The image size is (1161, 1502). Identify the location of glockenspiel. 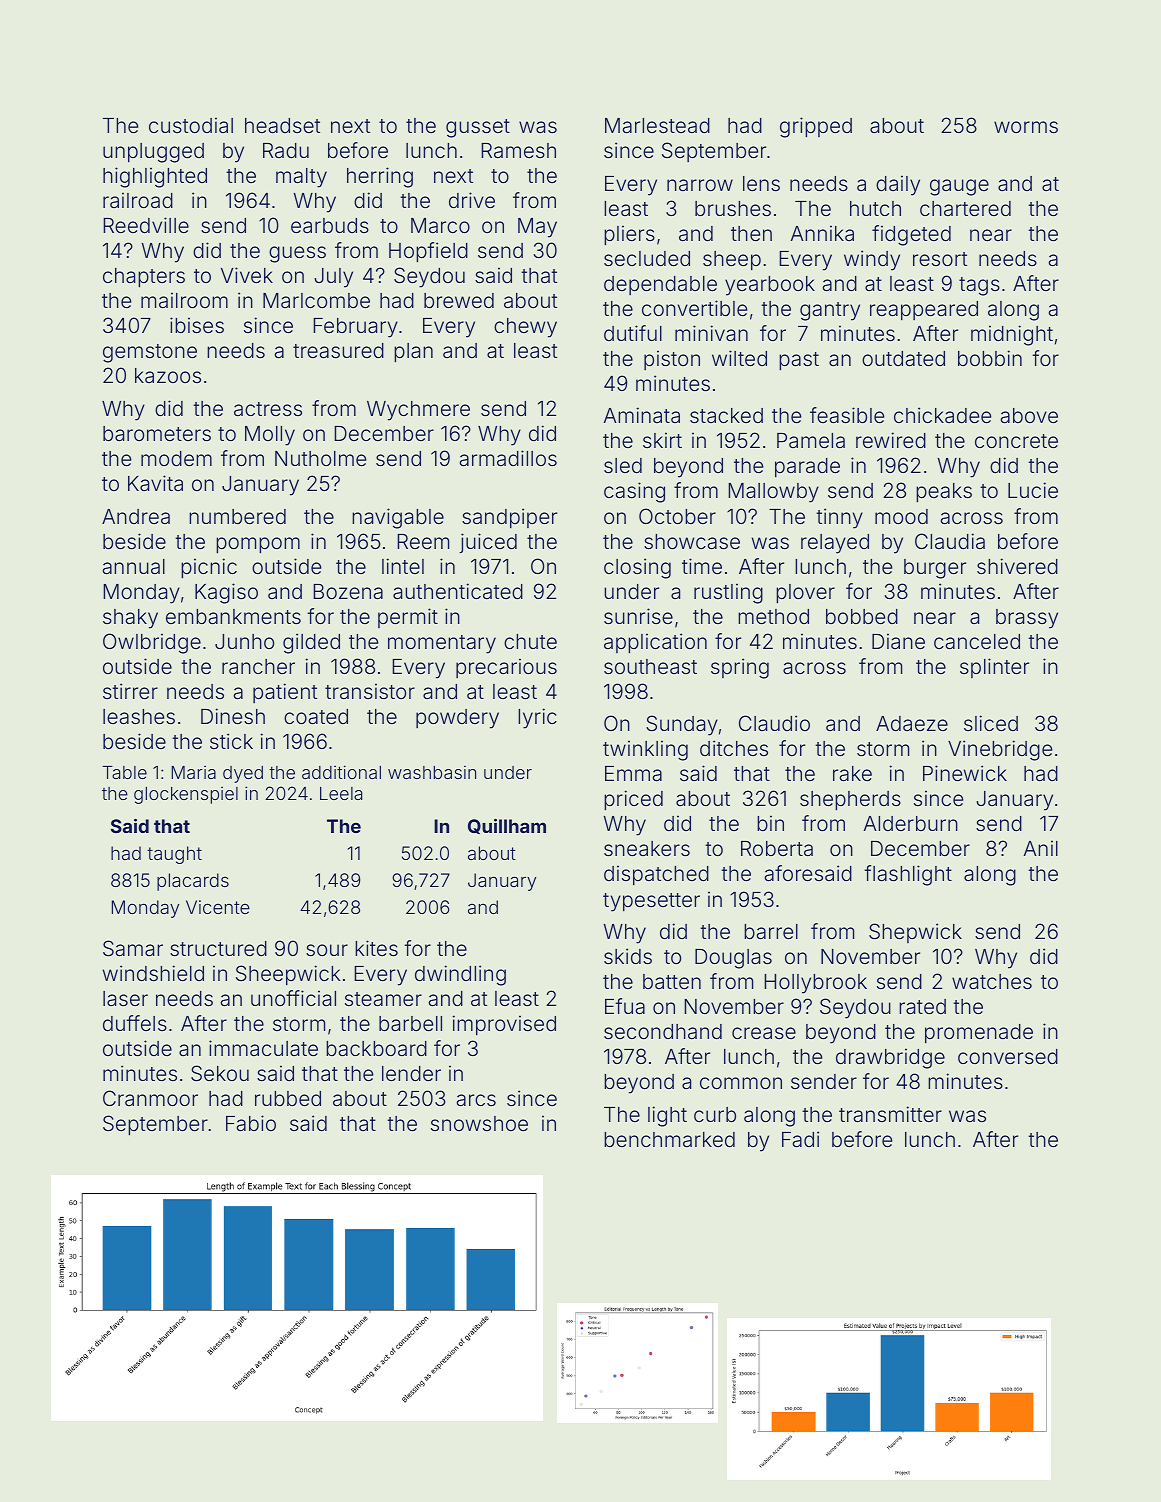
(186, 795).
